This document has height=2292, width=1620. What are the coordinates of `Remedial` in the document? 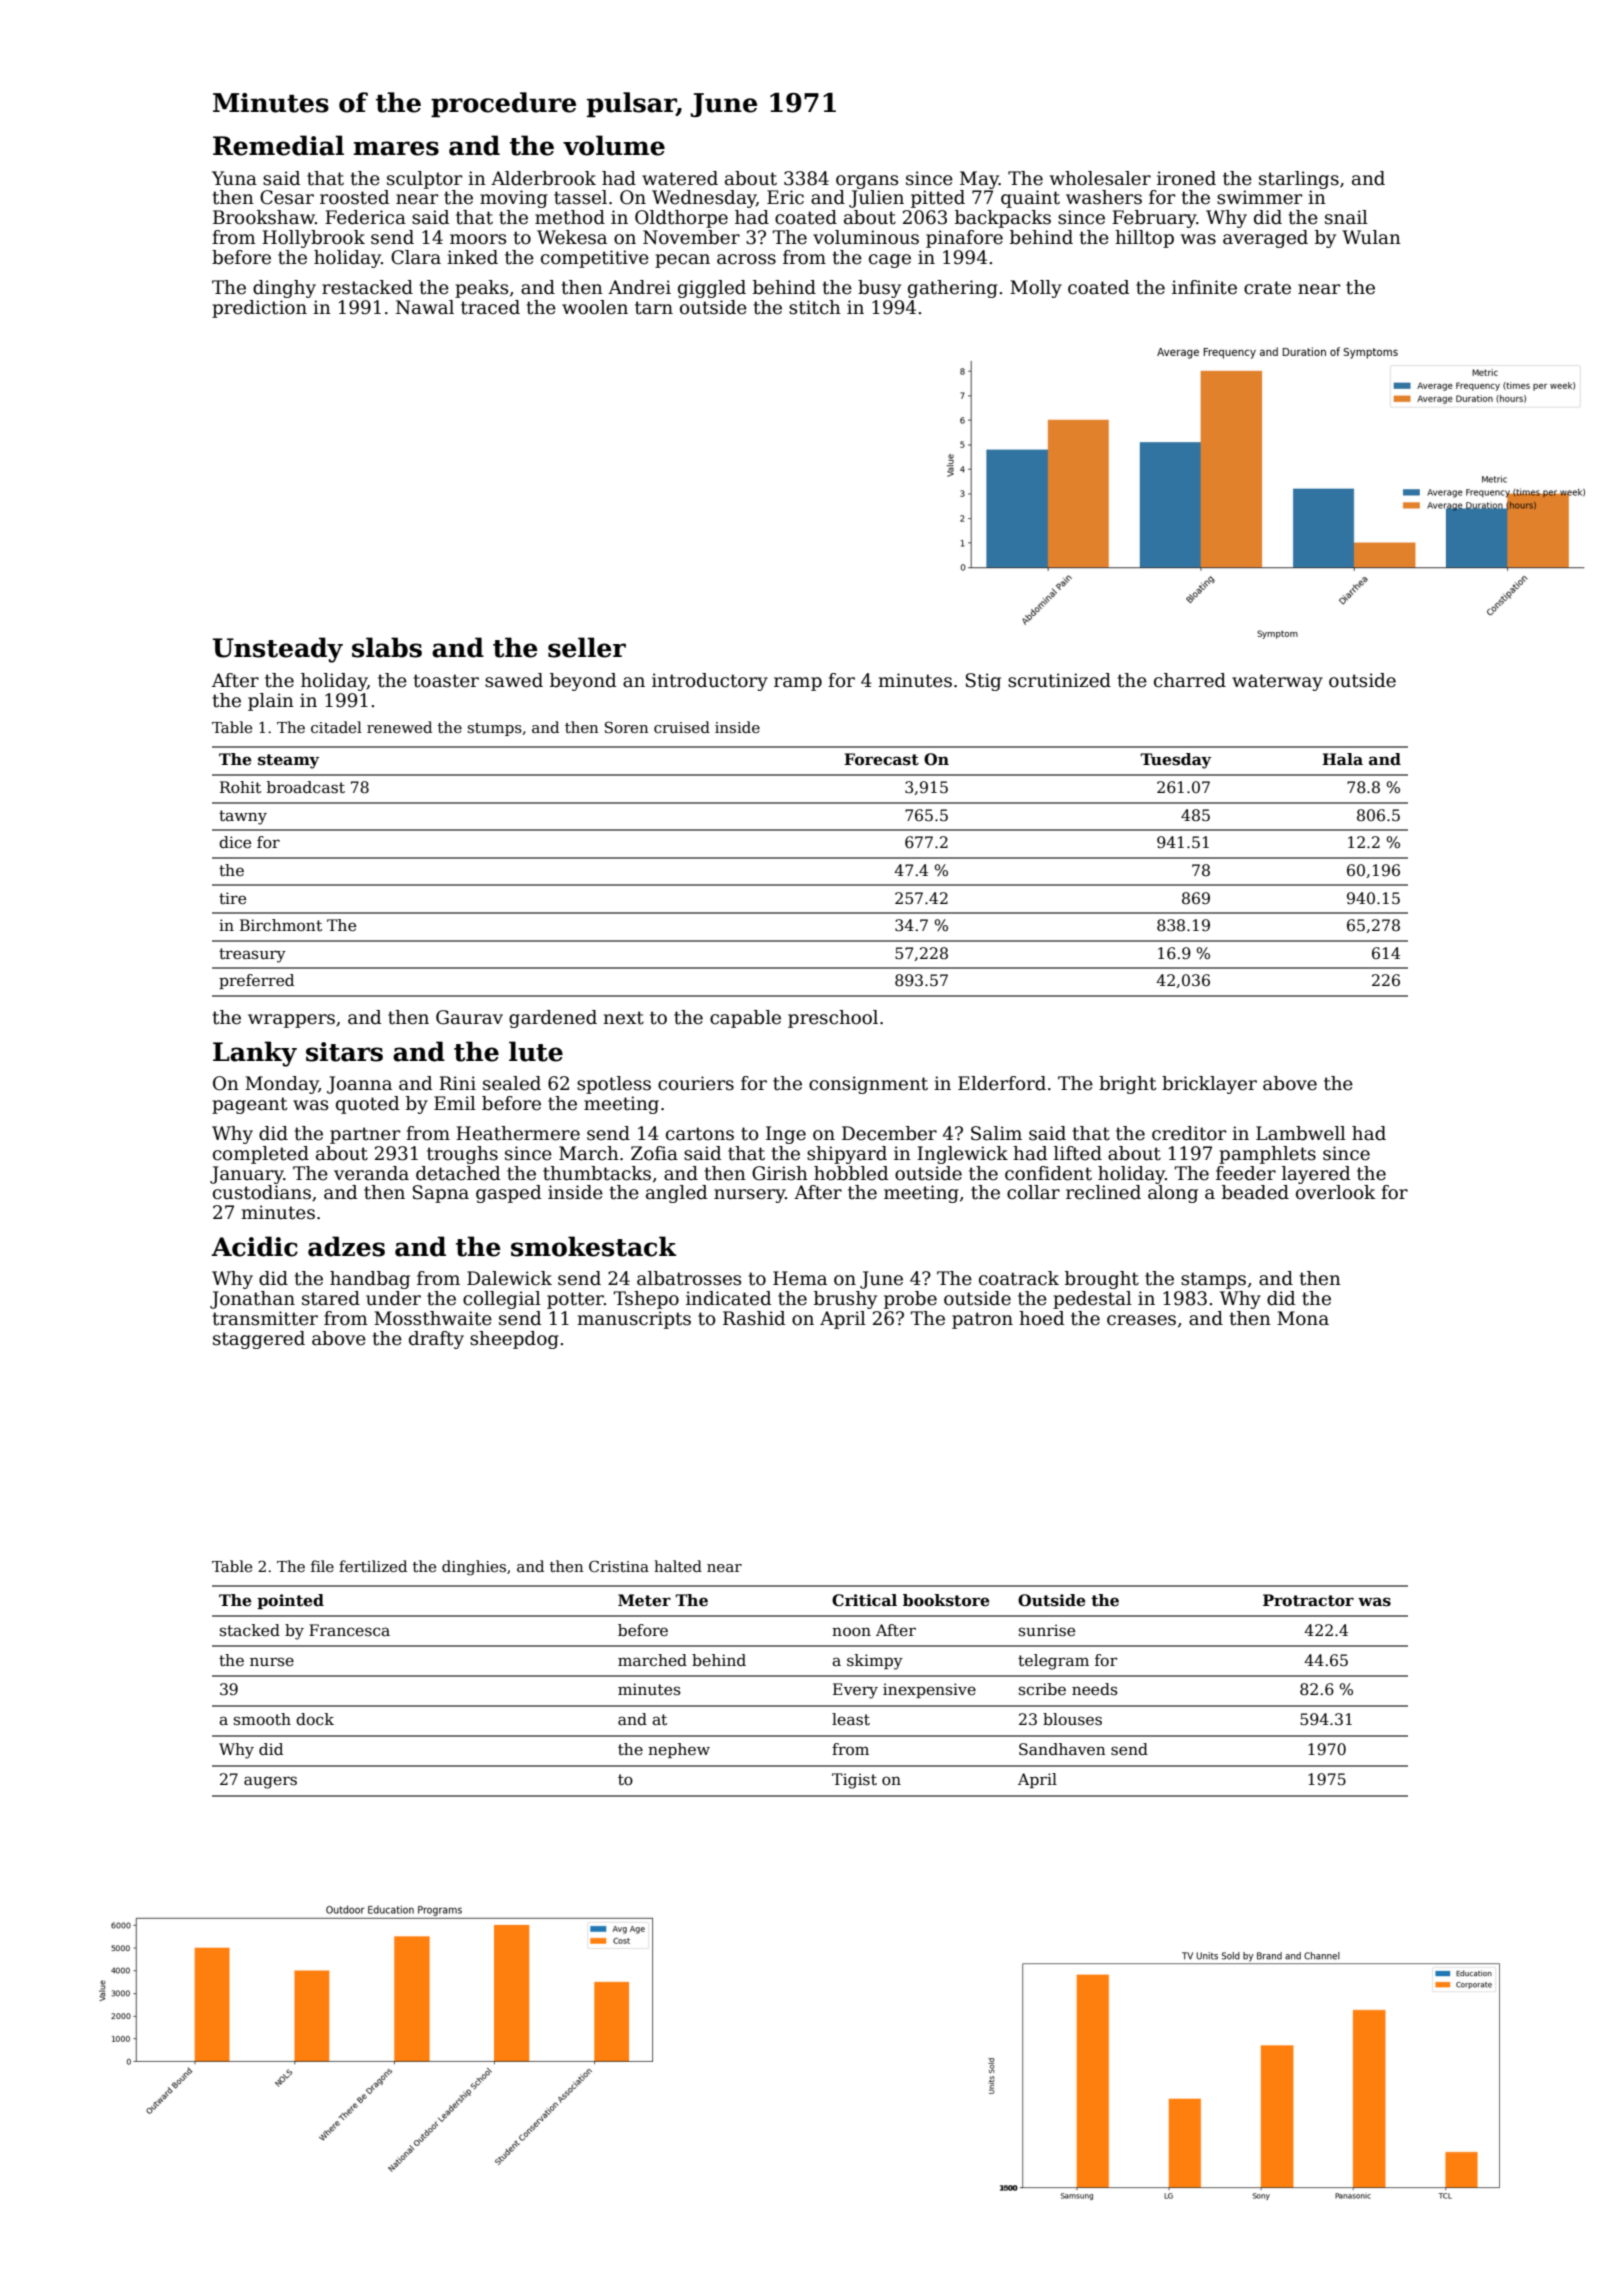 It's located at (278, 145).
